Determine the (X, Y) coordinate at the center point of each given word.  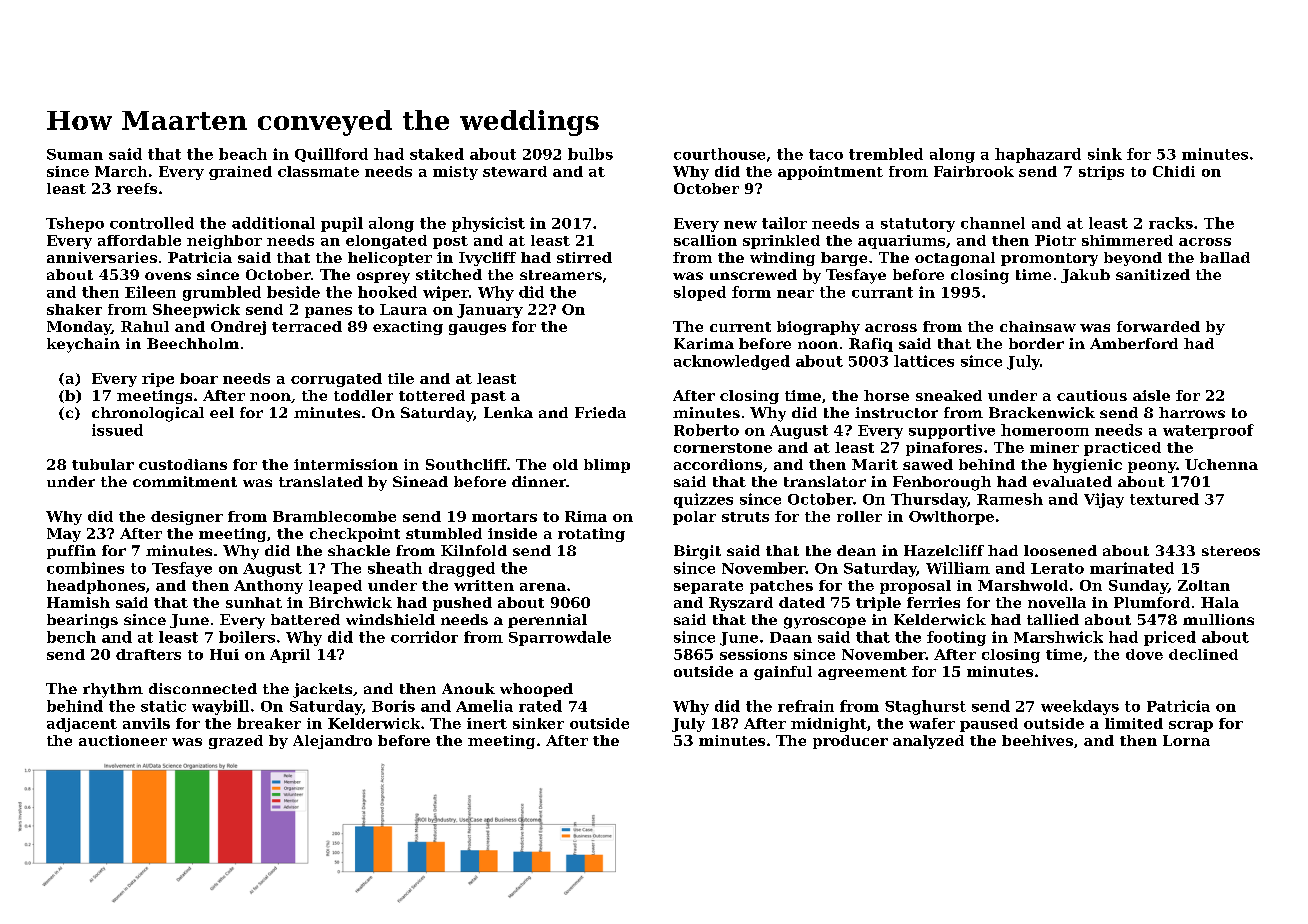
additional (273, 223)
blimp (607, 466)
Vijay (1104, 500)
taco (826, 154)
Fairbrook (974, 171)
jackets (322, 690)
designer (187, 518)
